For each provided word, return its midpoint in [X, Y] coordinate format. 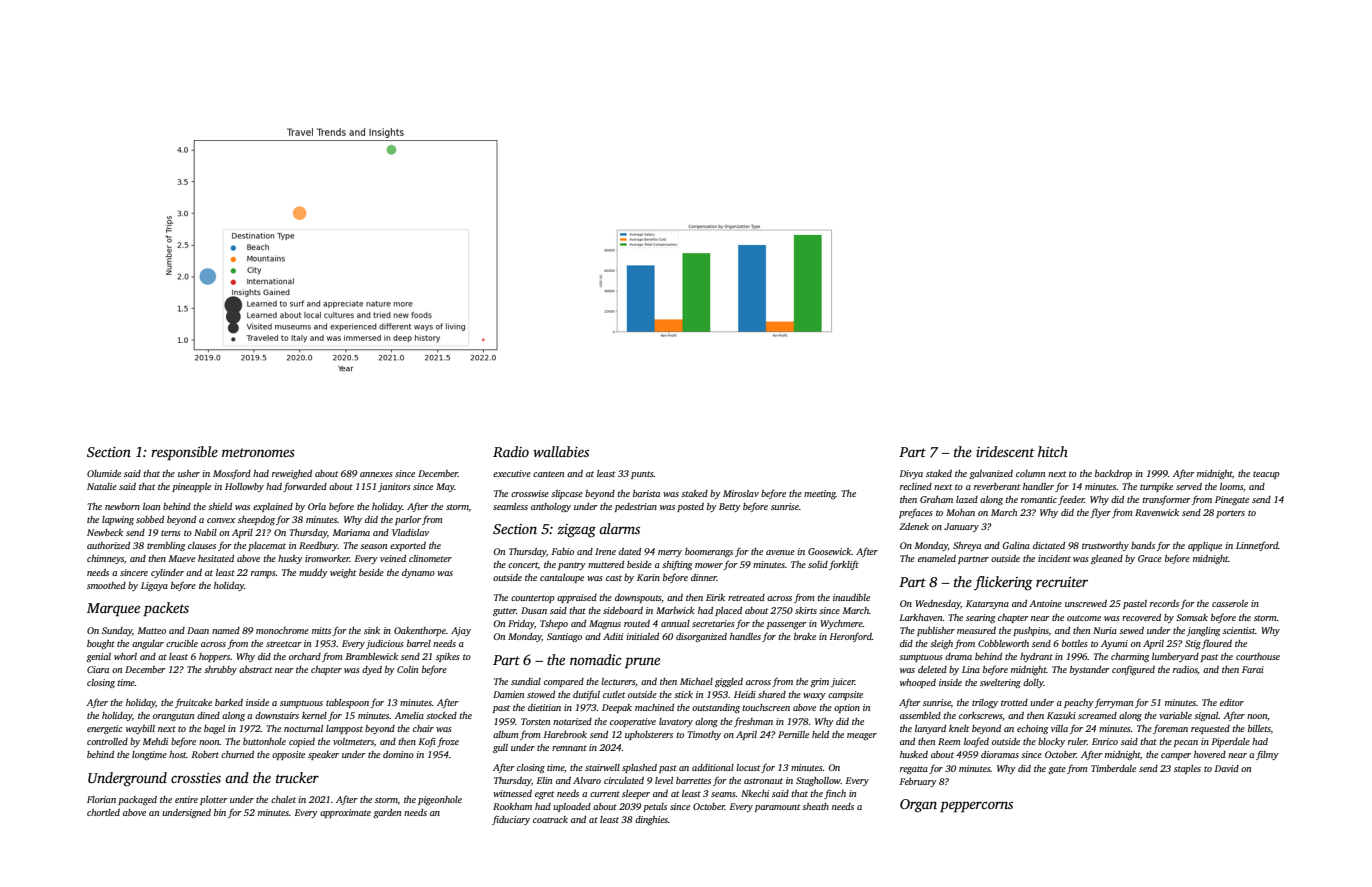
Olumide [104, 473]
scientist [1239, 630]
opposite [288, 755]
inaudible [851, 597]
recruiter [1062, 582]
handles [745, 636]
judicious [385, 644]
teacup [1266, 475]
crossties [196, 778]
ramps [263, 574]
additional [713, 767]
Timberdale [1113, 768]
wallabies [561, 451]
